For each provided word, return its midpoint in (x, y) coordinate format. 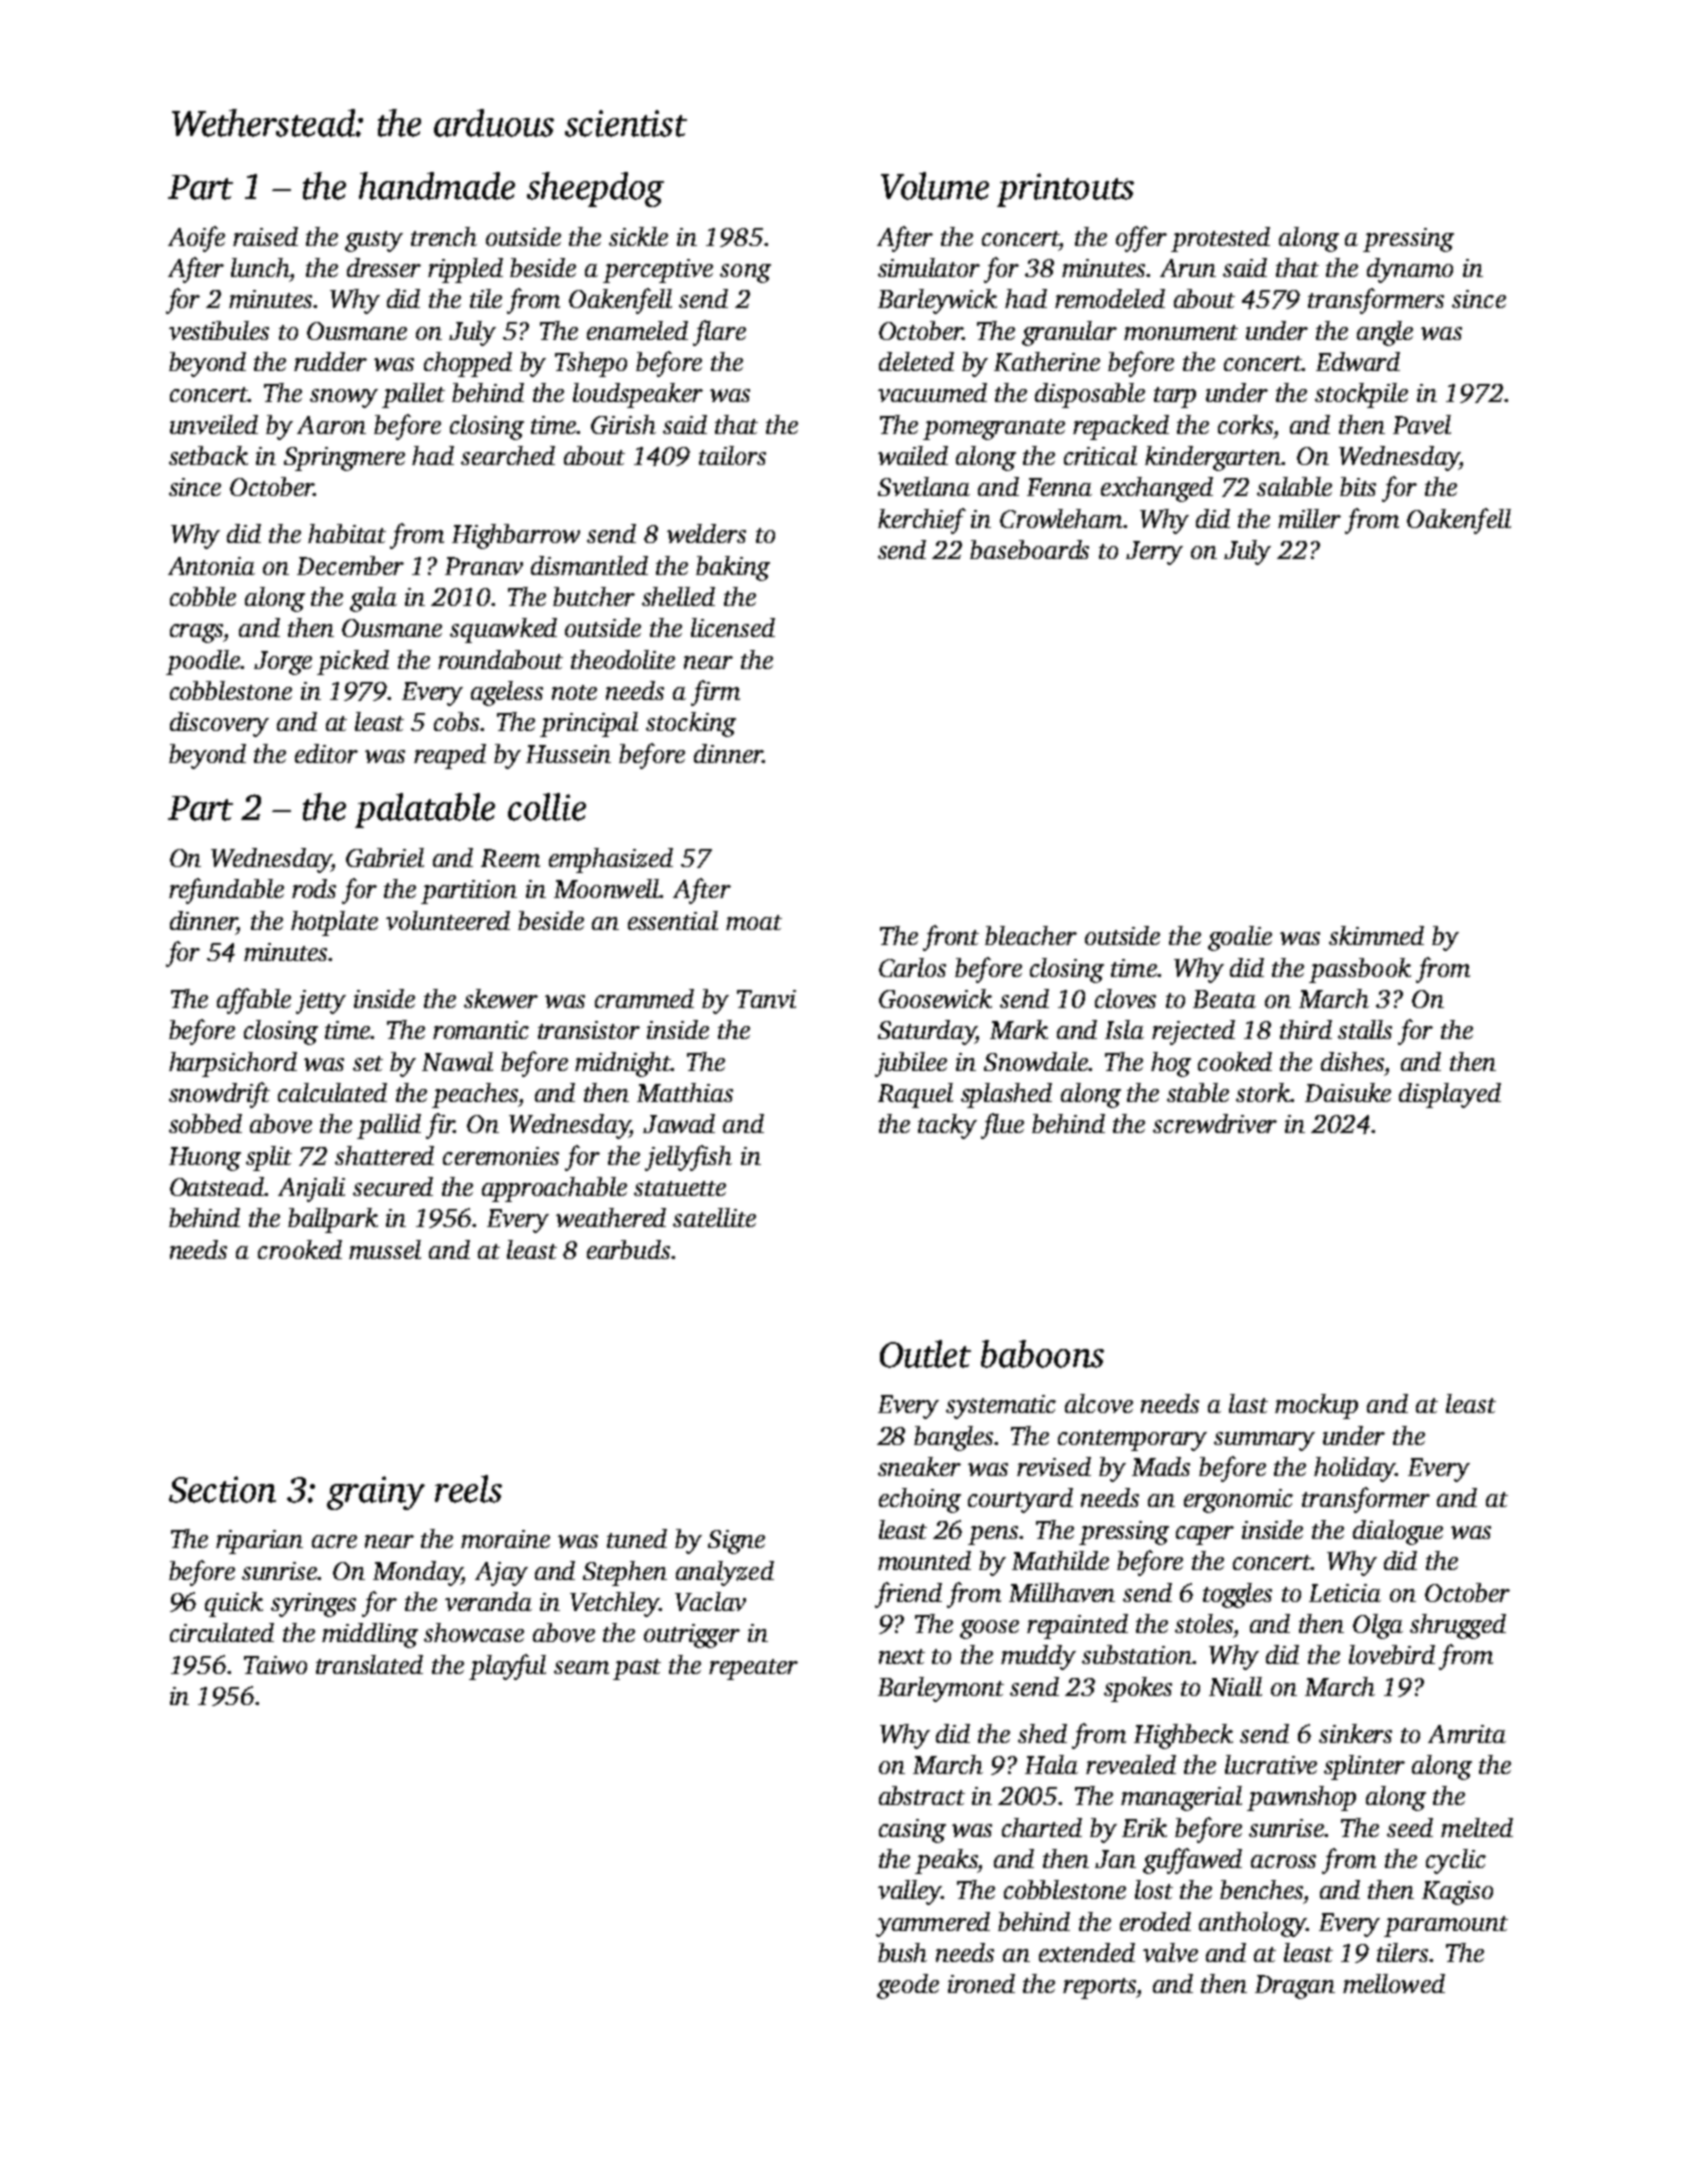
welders (706, 533)
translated (369, 1664)
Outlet (925, 1354)
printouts (1065, 190)
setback (208, 455)
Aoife (196, 239)
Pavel (1422, 424)
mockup (1316, 1406)
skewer (501, 998)
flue (1002, 1126)
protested (1220, 239)
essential (673, 920)
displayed (1450, 1095)
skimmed (1376, 935)
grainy (376, 1493)
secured (393, 1186)
